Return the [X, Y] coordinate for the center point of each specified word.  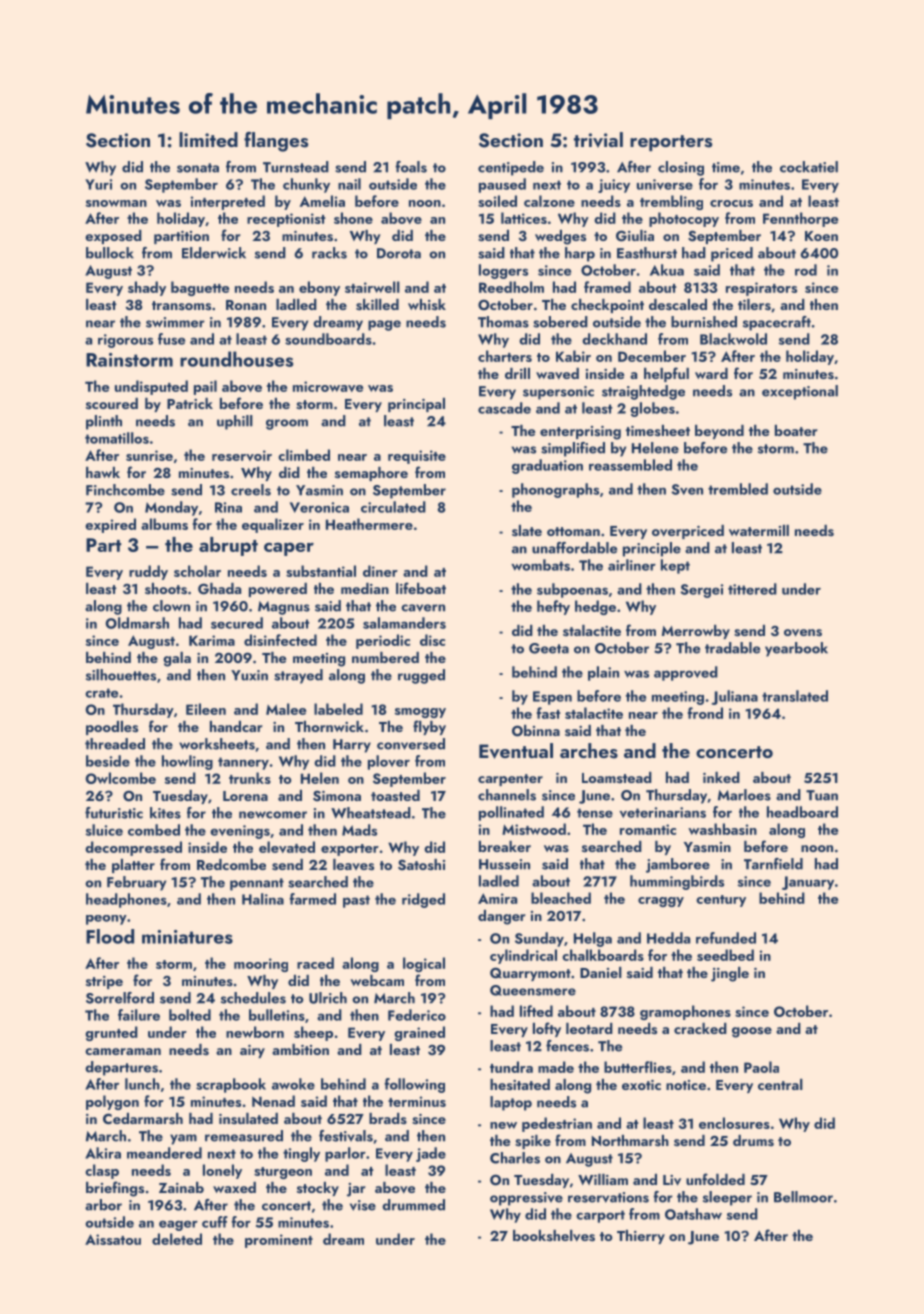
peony [106, 920]
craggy [661, 902]
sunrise [149, 455]
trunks [250, 778]
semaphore [371, 474]
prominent [279, 1241]
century [721, 901]
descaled [678, 304]
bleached [561, 898]
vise [363, 1205]
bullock [110, 253]
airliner [632, 565]
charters [505, 356]
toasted [395, 796]
